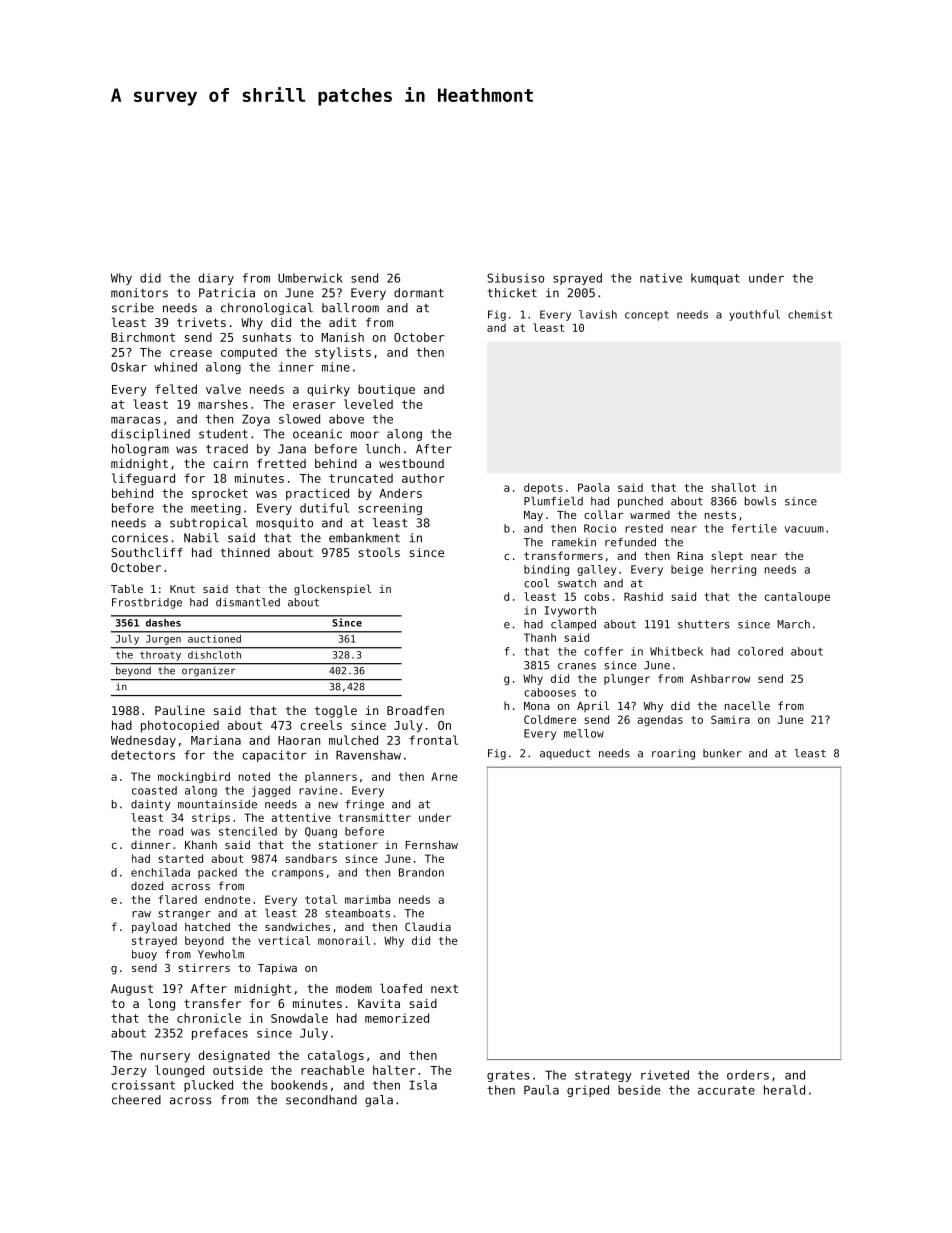 Image resolution: width=952 pixels, height=1233 pixels. I want to click on kumquat, so click(715, 279).
